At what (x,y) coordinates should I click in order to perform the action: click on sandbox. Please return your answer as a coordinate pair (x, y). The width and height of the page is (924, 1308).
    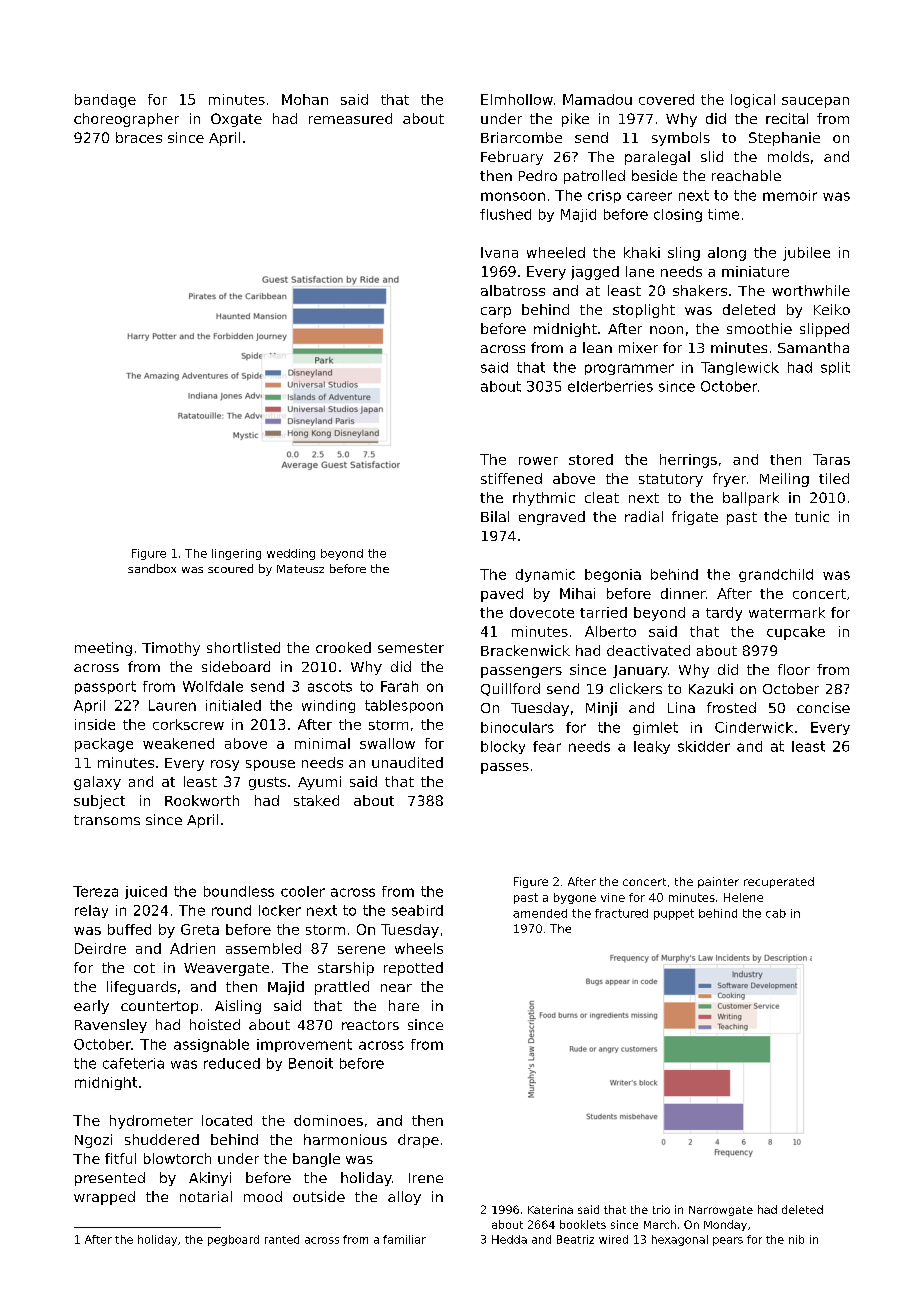
    Looking at the image, I should click on (152, 568).
